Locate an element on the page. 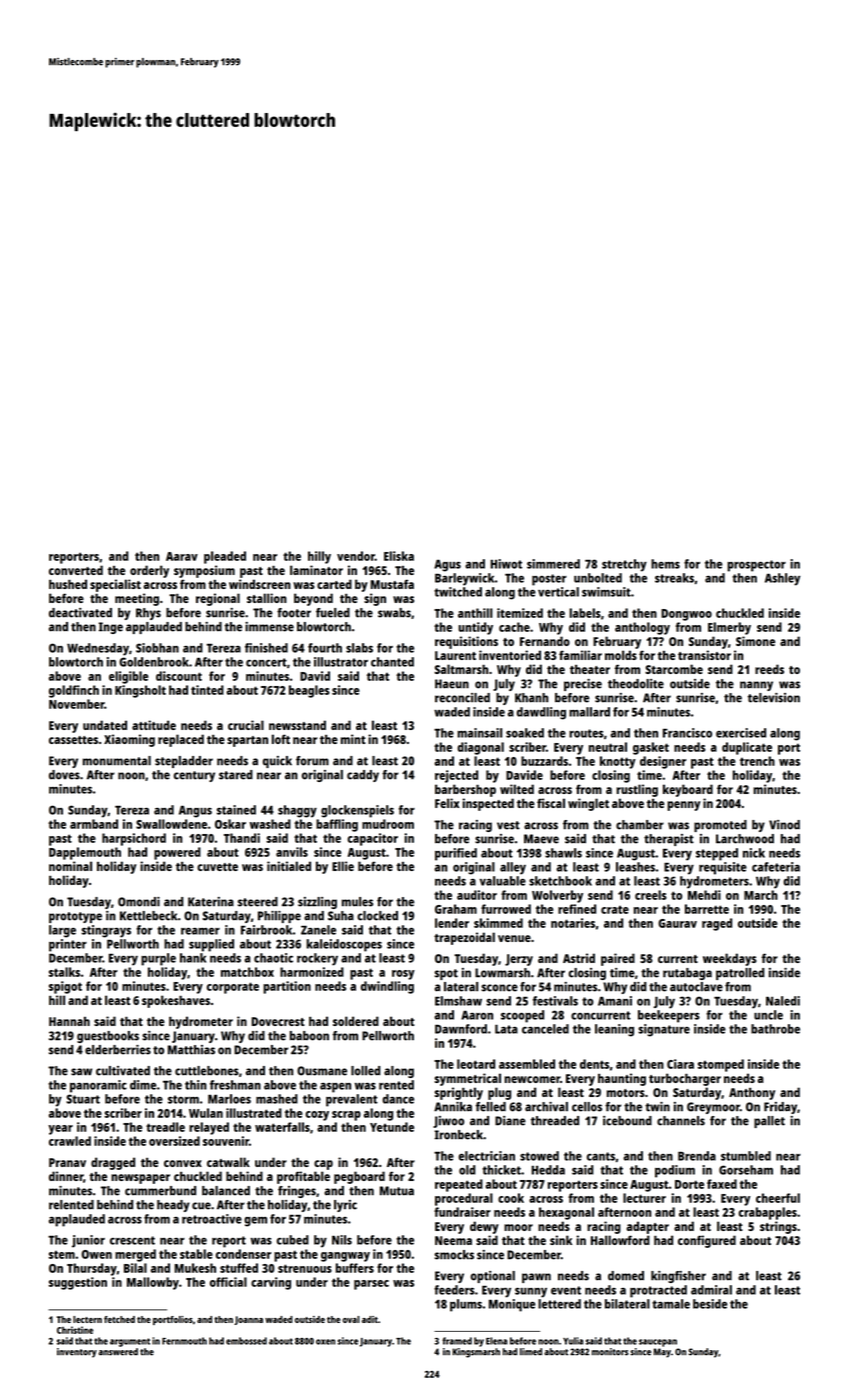 Image resolution: width=849 pixels, height=1400 pixels. monumental is located at coordinates (117, 761).
